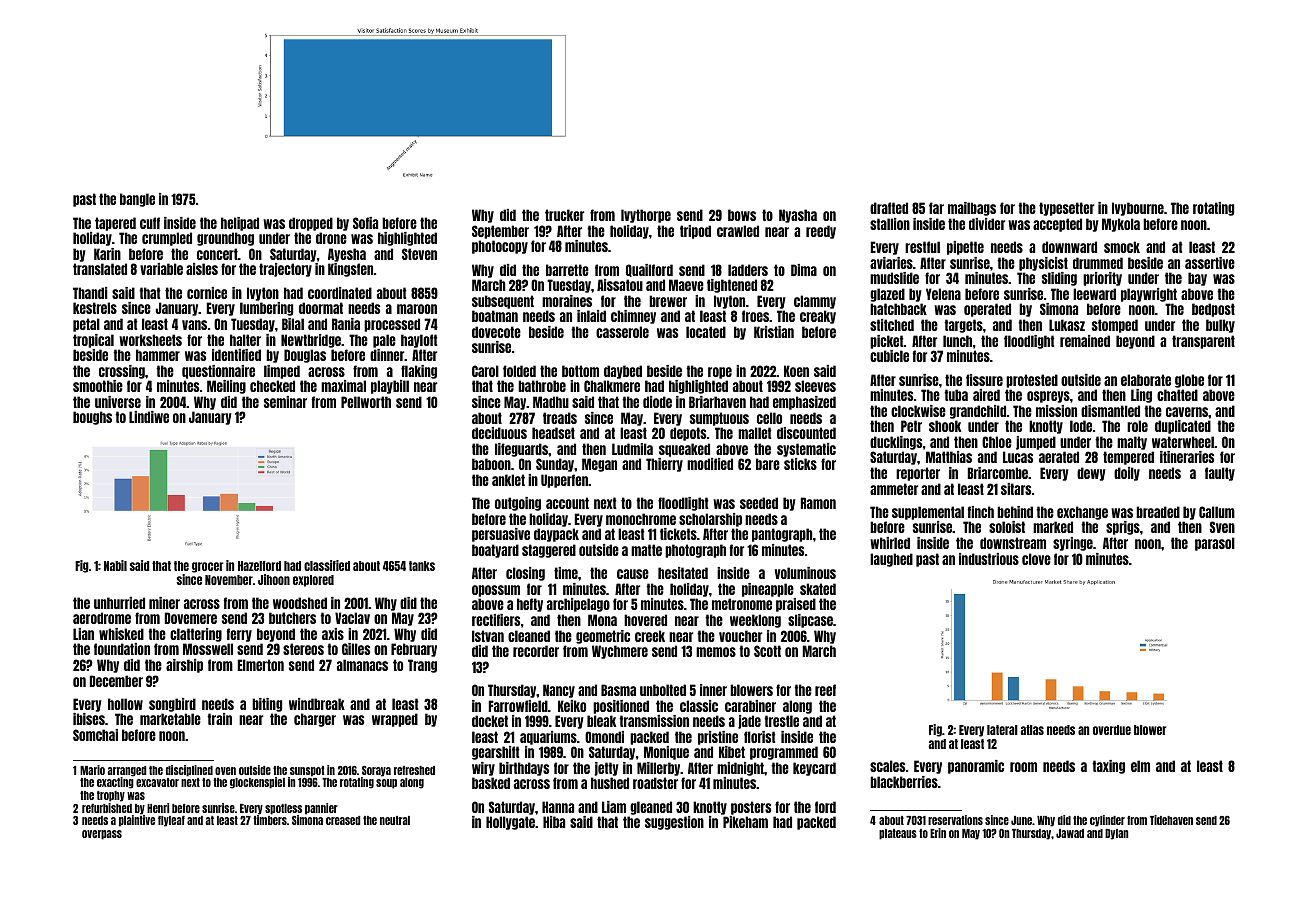 The width and height of the screenshot is (1308, 924). What do you see at coordinates (972, 209) in the screenshot?
I see `mailbags` at bounding box center [972, 209].
